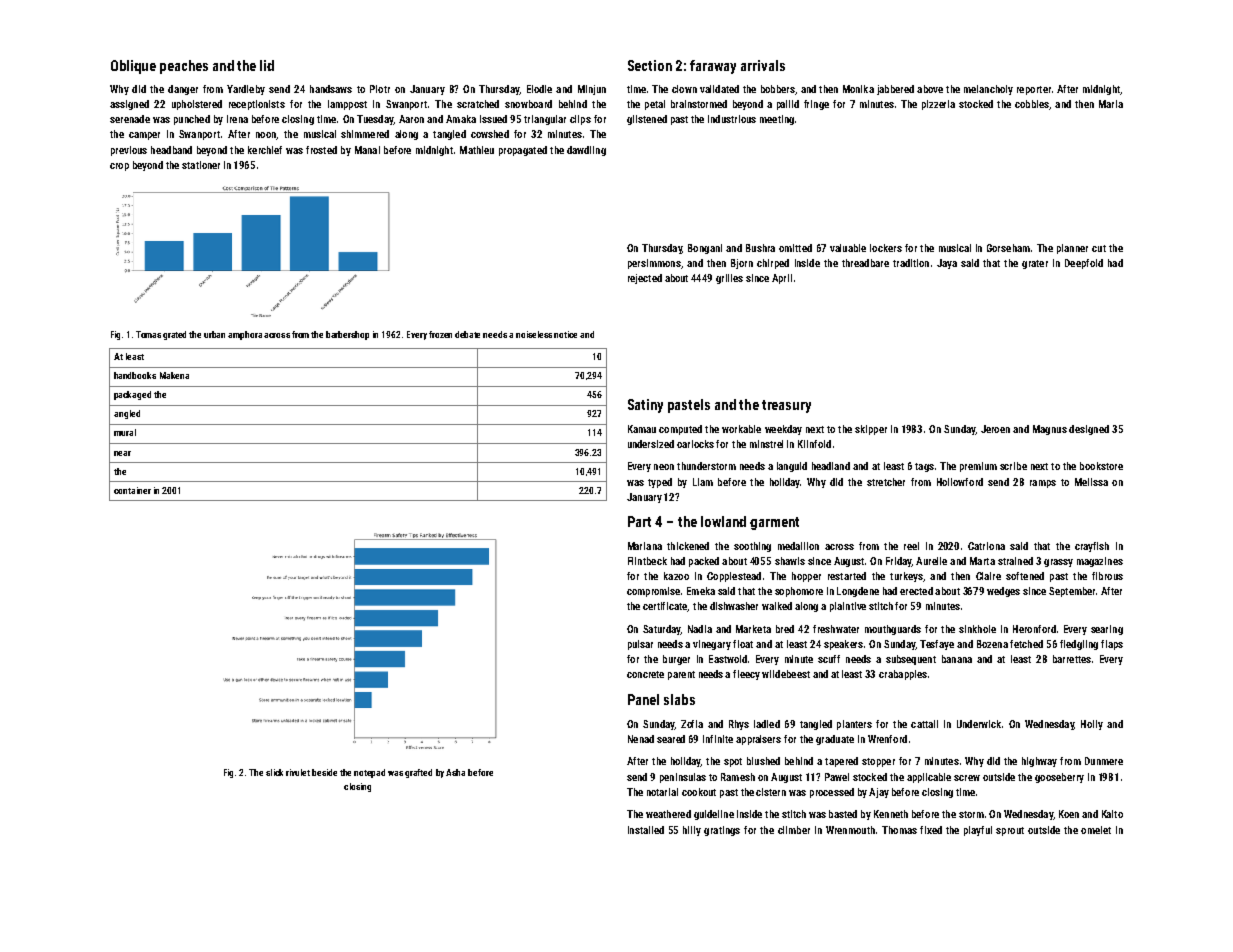  Describe the element at coordinates (641, 739) in the document. I see `Nenad` at that location.
